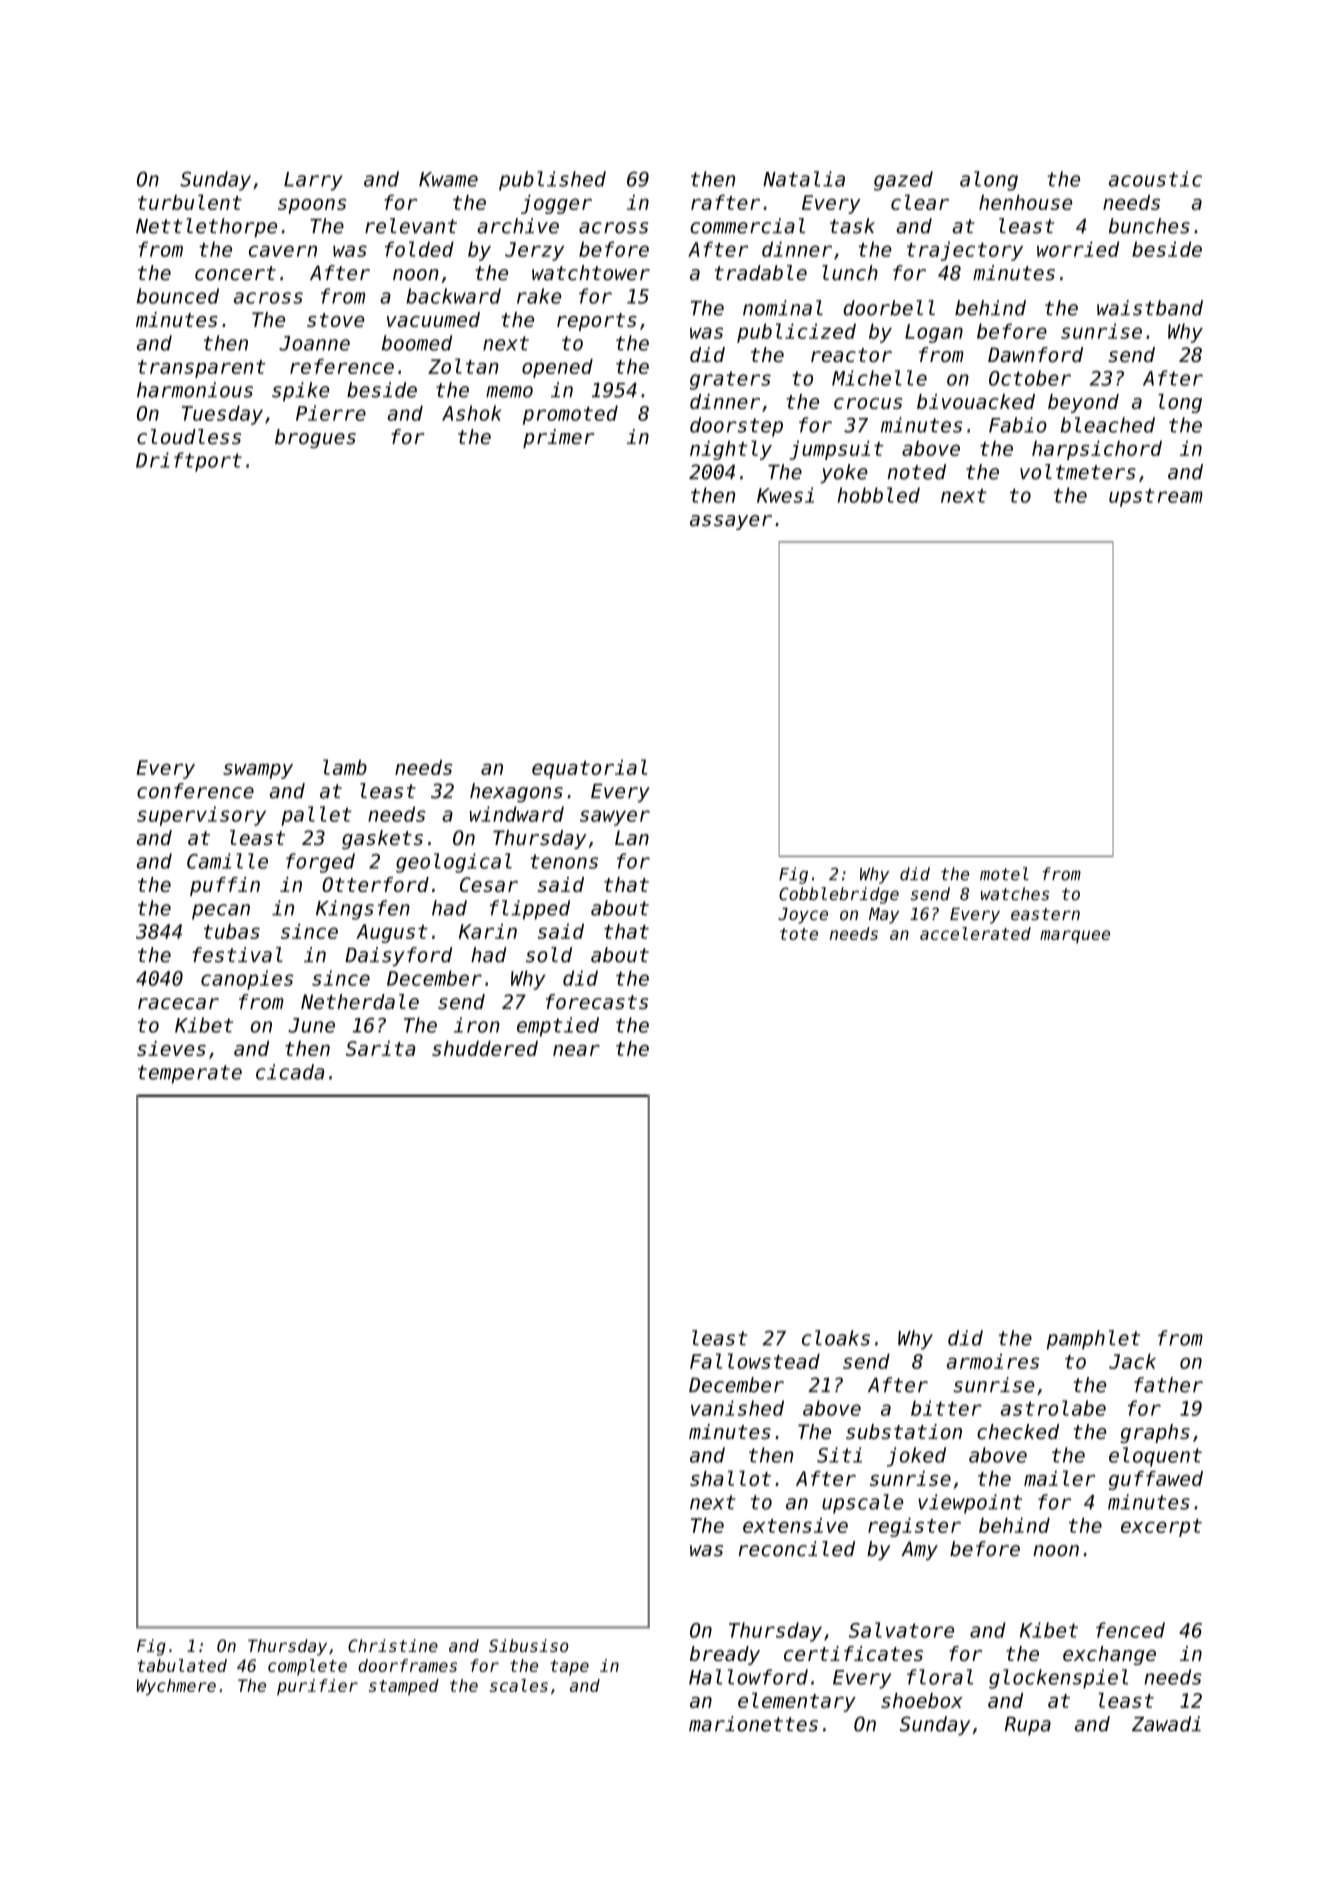 This image has width=1339, height=1894. I want to click on astrolabe, so click(1053, 1408).
